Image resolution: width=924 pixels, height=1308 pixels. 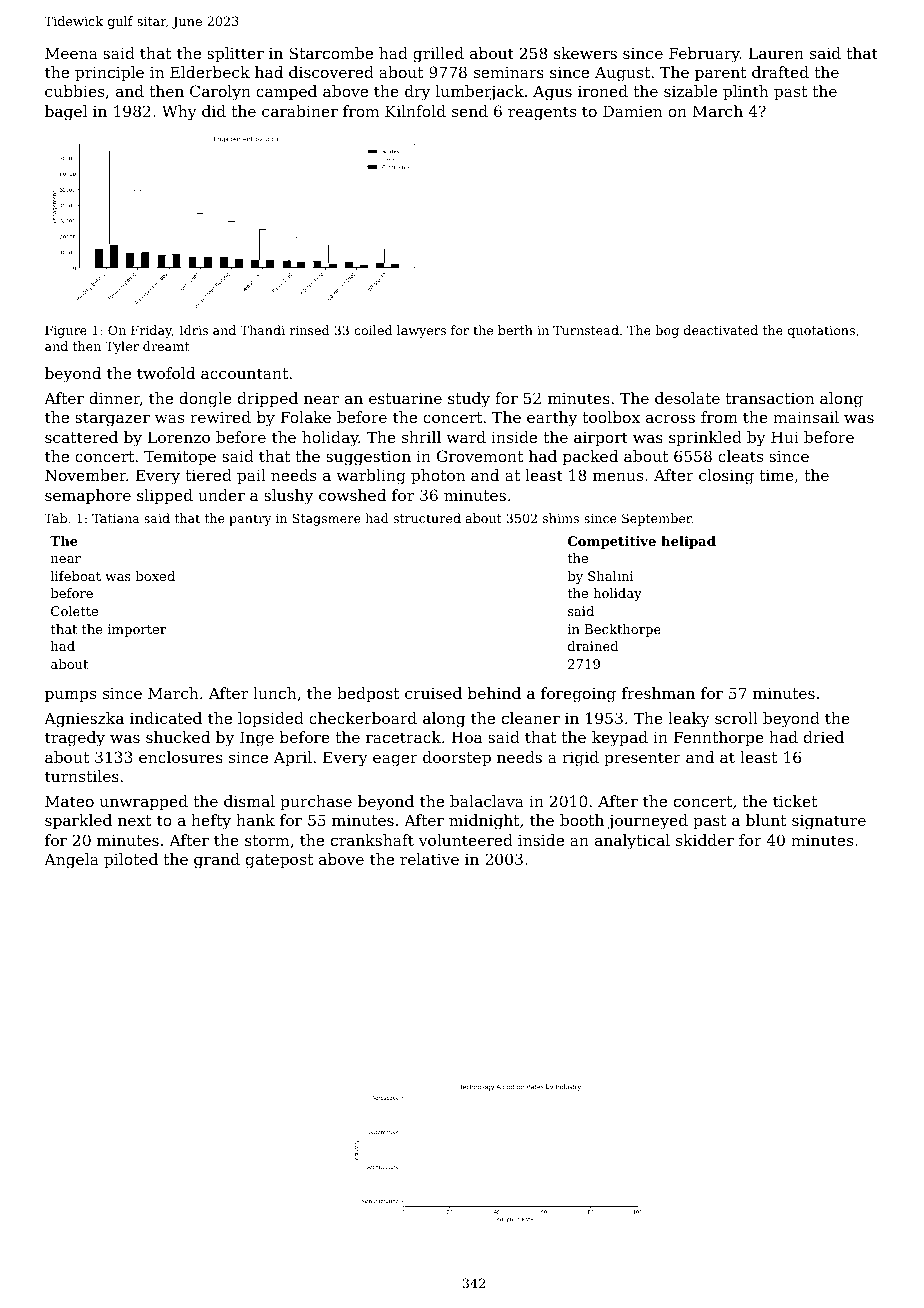 What do you see at coordinates (352, 495) in the screenshot?
I see `cowshed` at bounding box center [352, 495].
